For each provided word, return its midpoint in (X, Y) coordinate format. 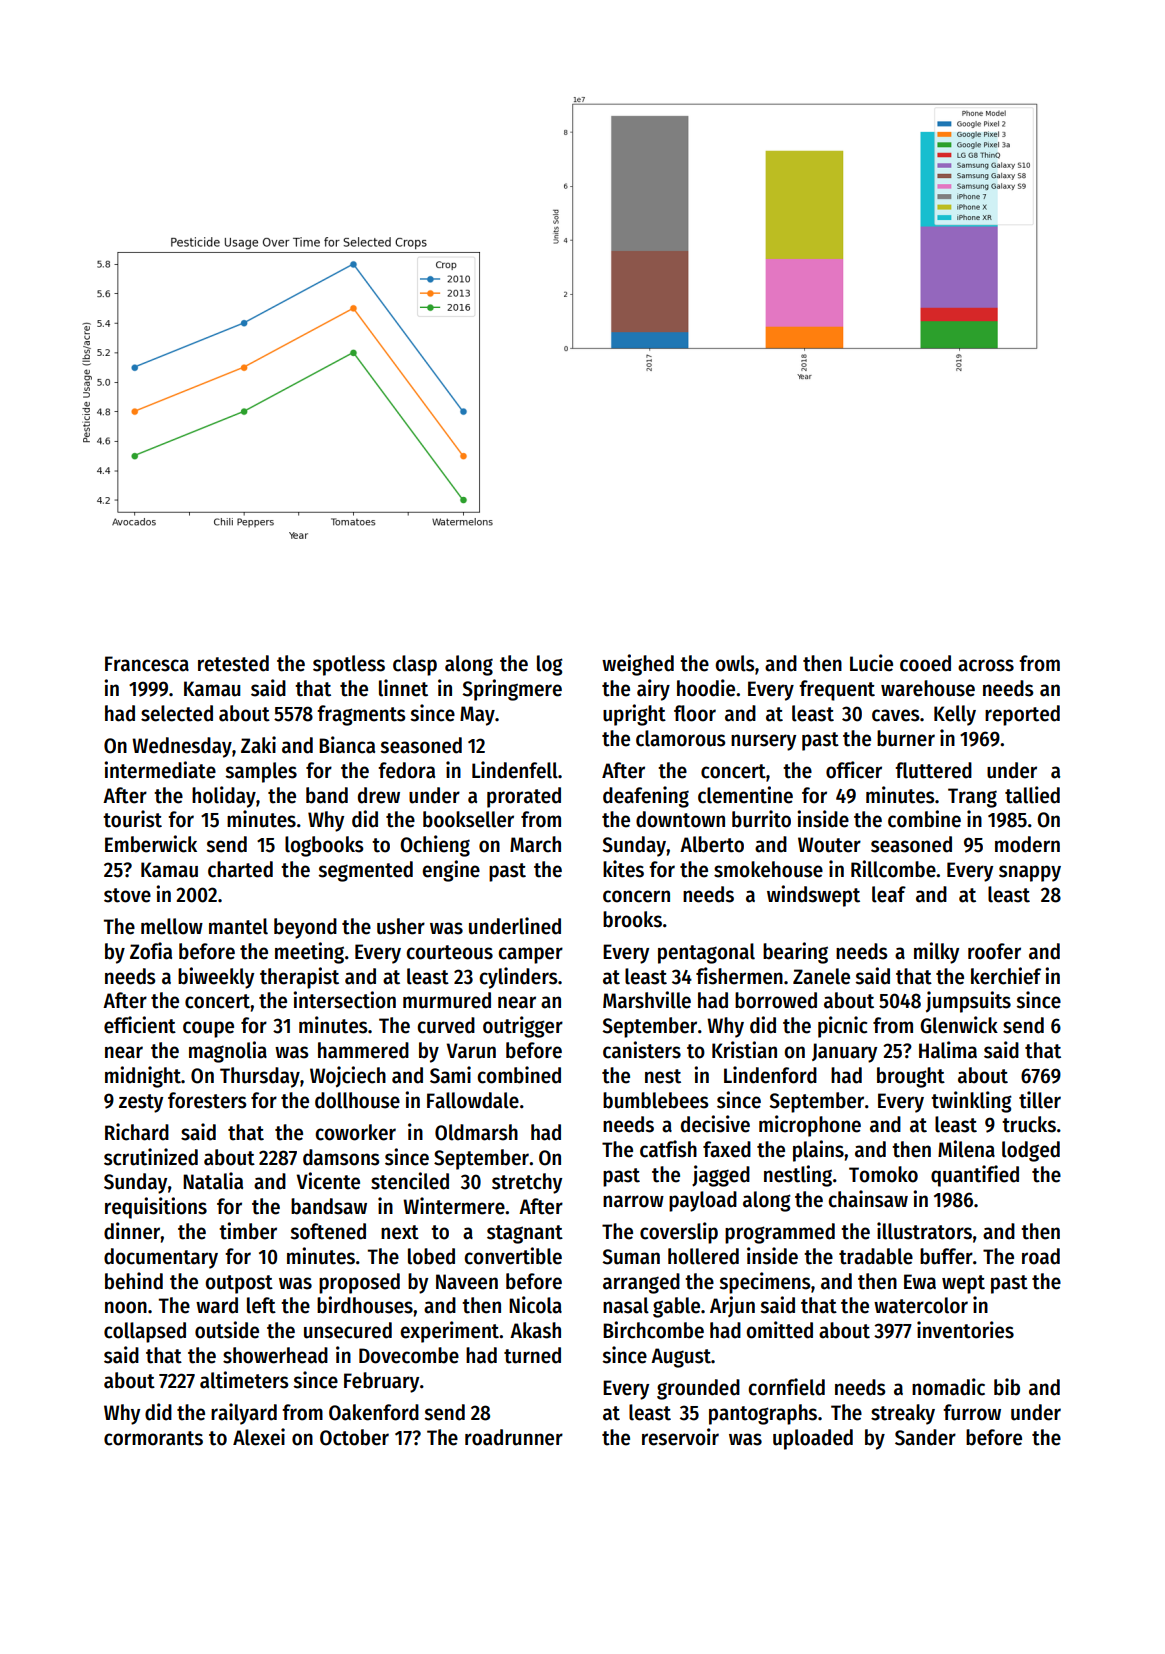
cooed (925, 663)
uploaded (813, 1439)
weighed (638, 665)
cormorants (153, 1438)
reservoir (680, 1437)
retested (233, 663)
